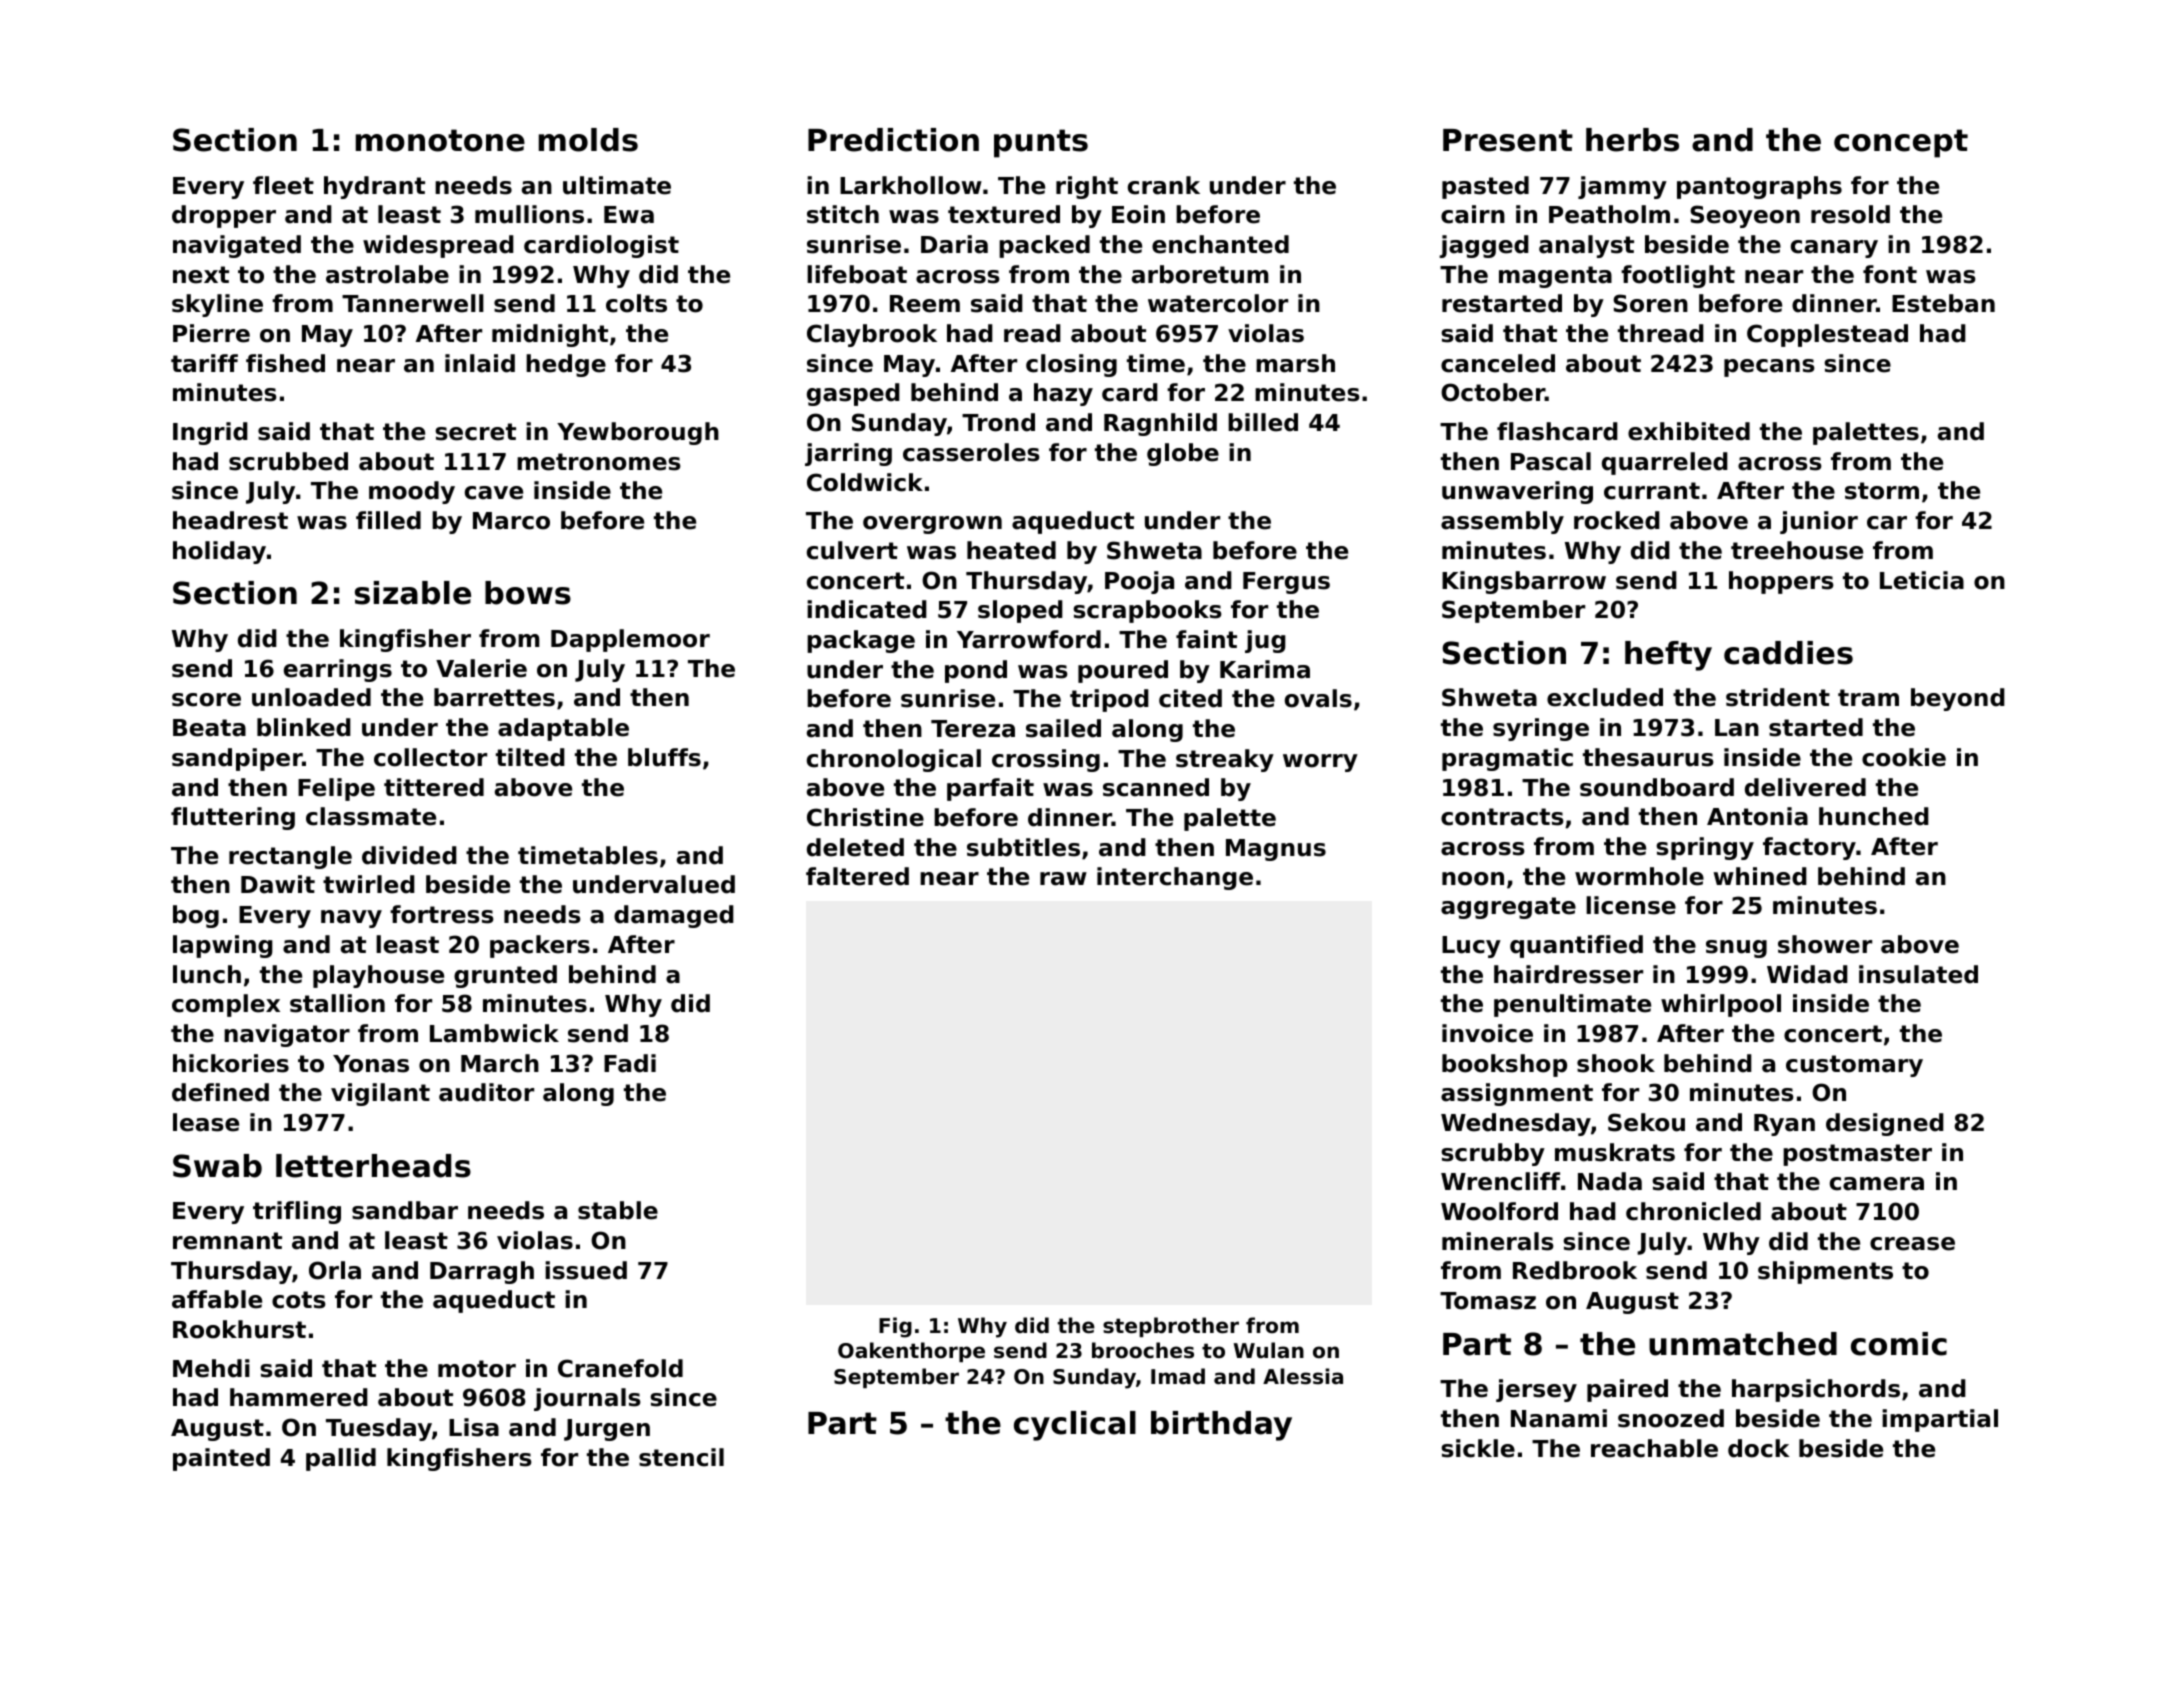 Image resolution: width=2178 pixels, height=1683 pixels. What do you see at coordinates (219, 552) in the image?
I see `holiday` at bounding box center [219, 552].
